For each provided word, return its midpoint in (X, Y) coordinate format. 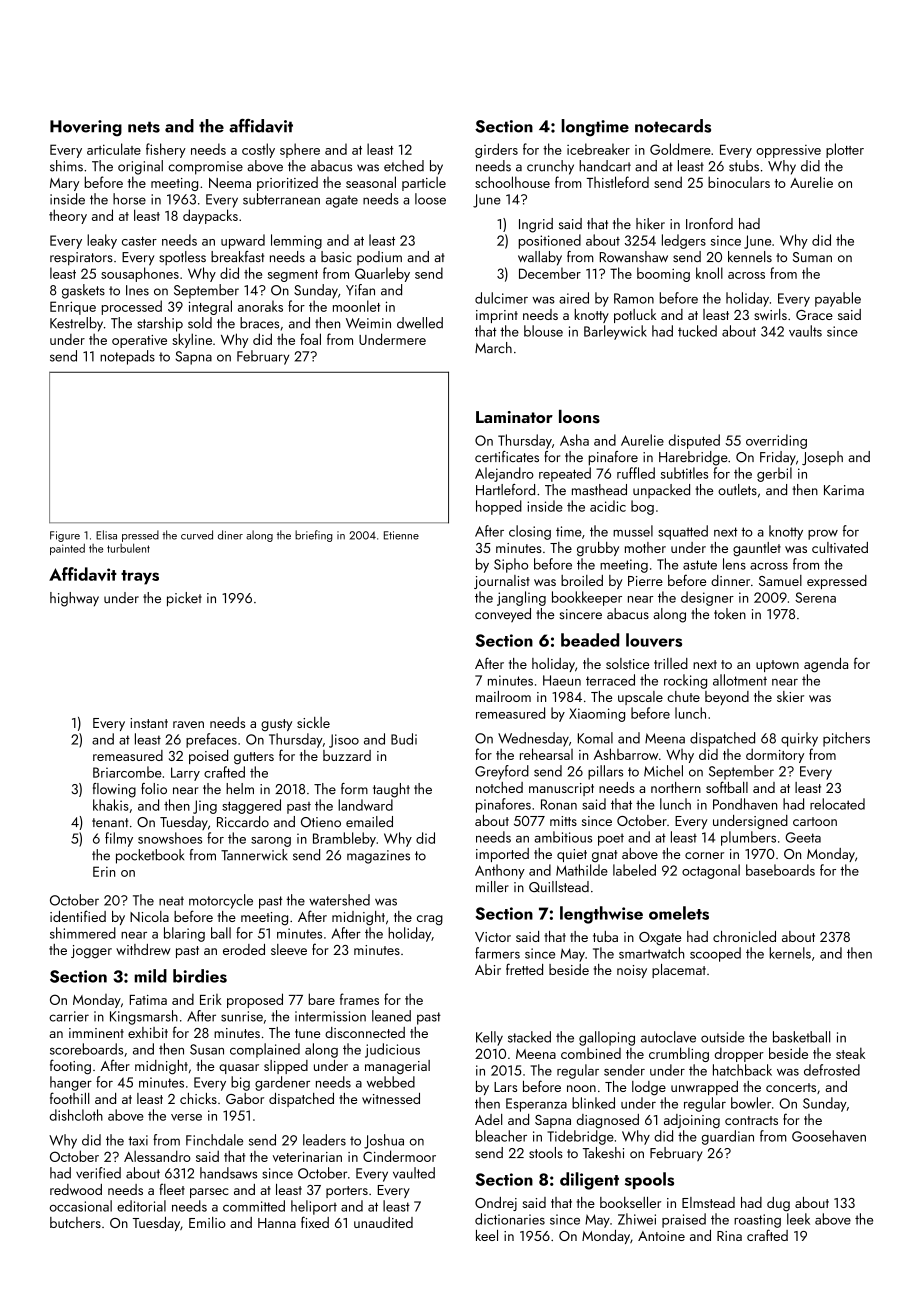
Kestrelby (76, 324)
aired (574, 298)
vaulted (414, 1173)
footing (70, 1067)
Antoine (661, 1236)
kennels (750, 256)
